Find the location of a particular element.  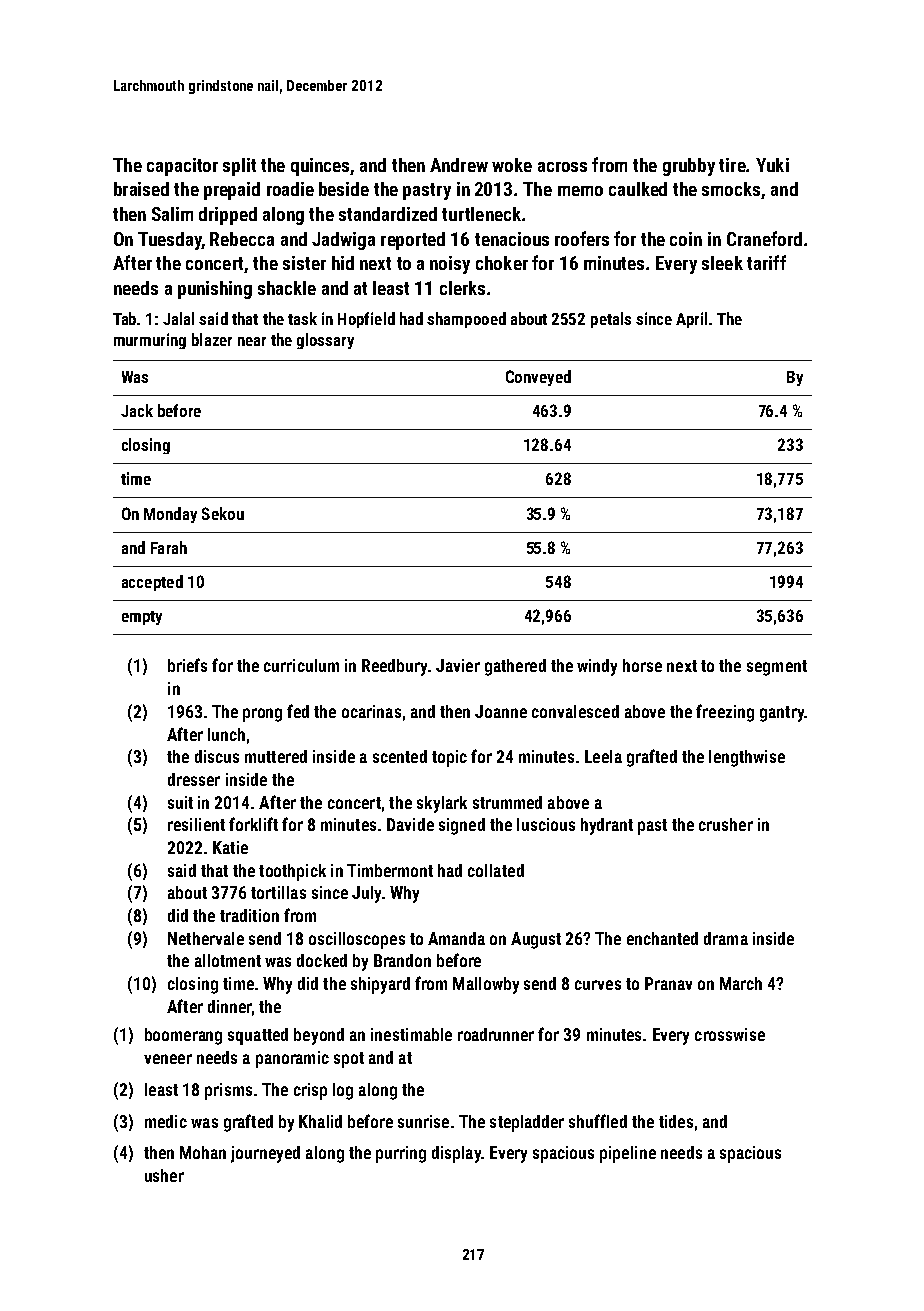

inestimable is located at coordinates (411, 1034).
